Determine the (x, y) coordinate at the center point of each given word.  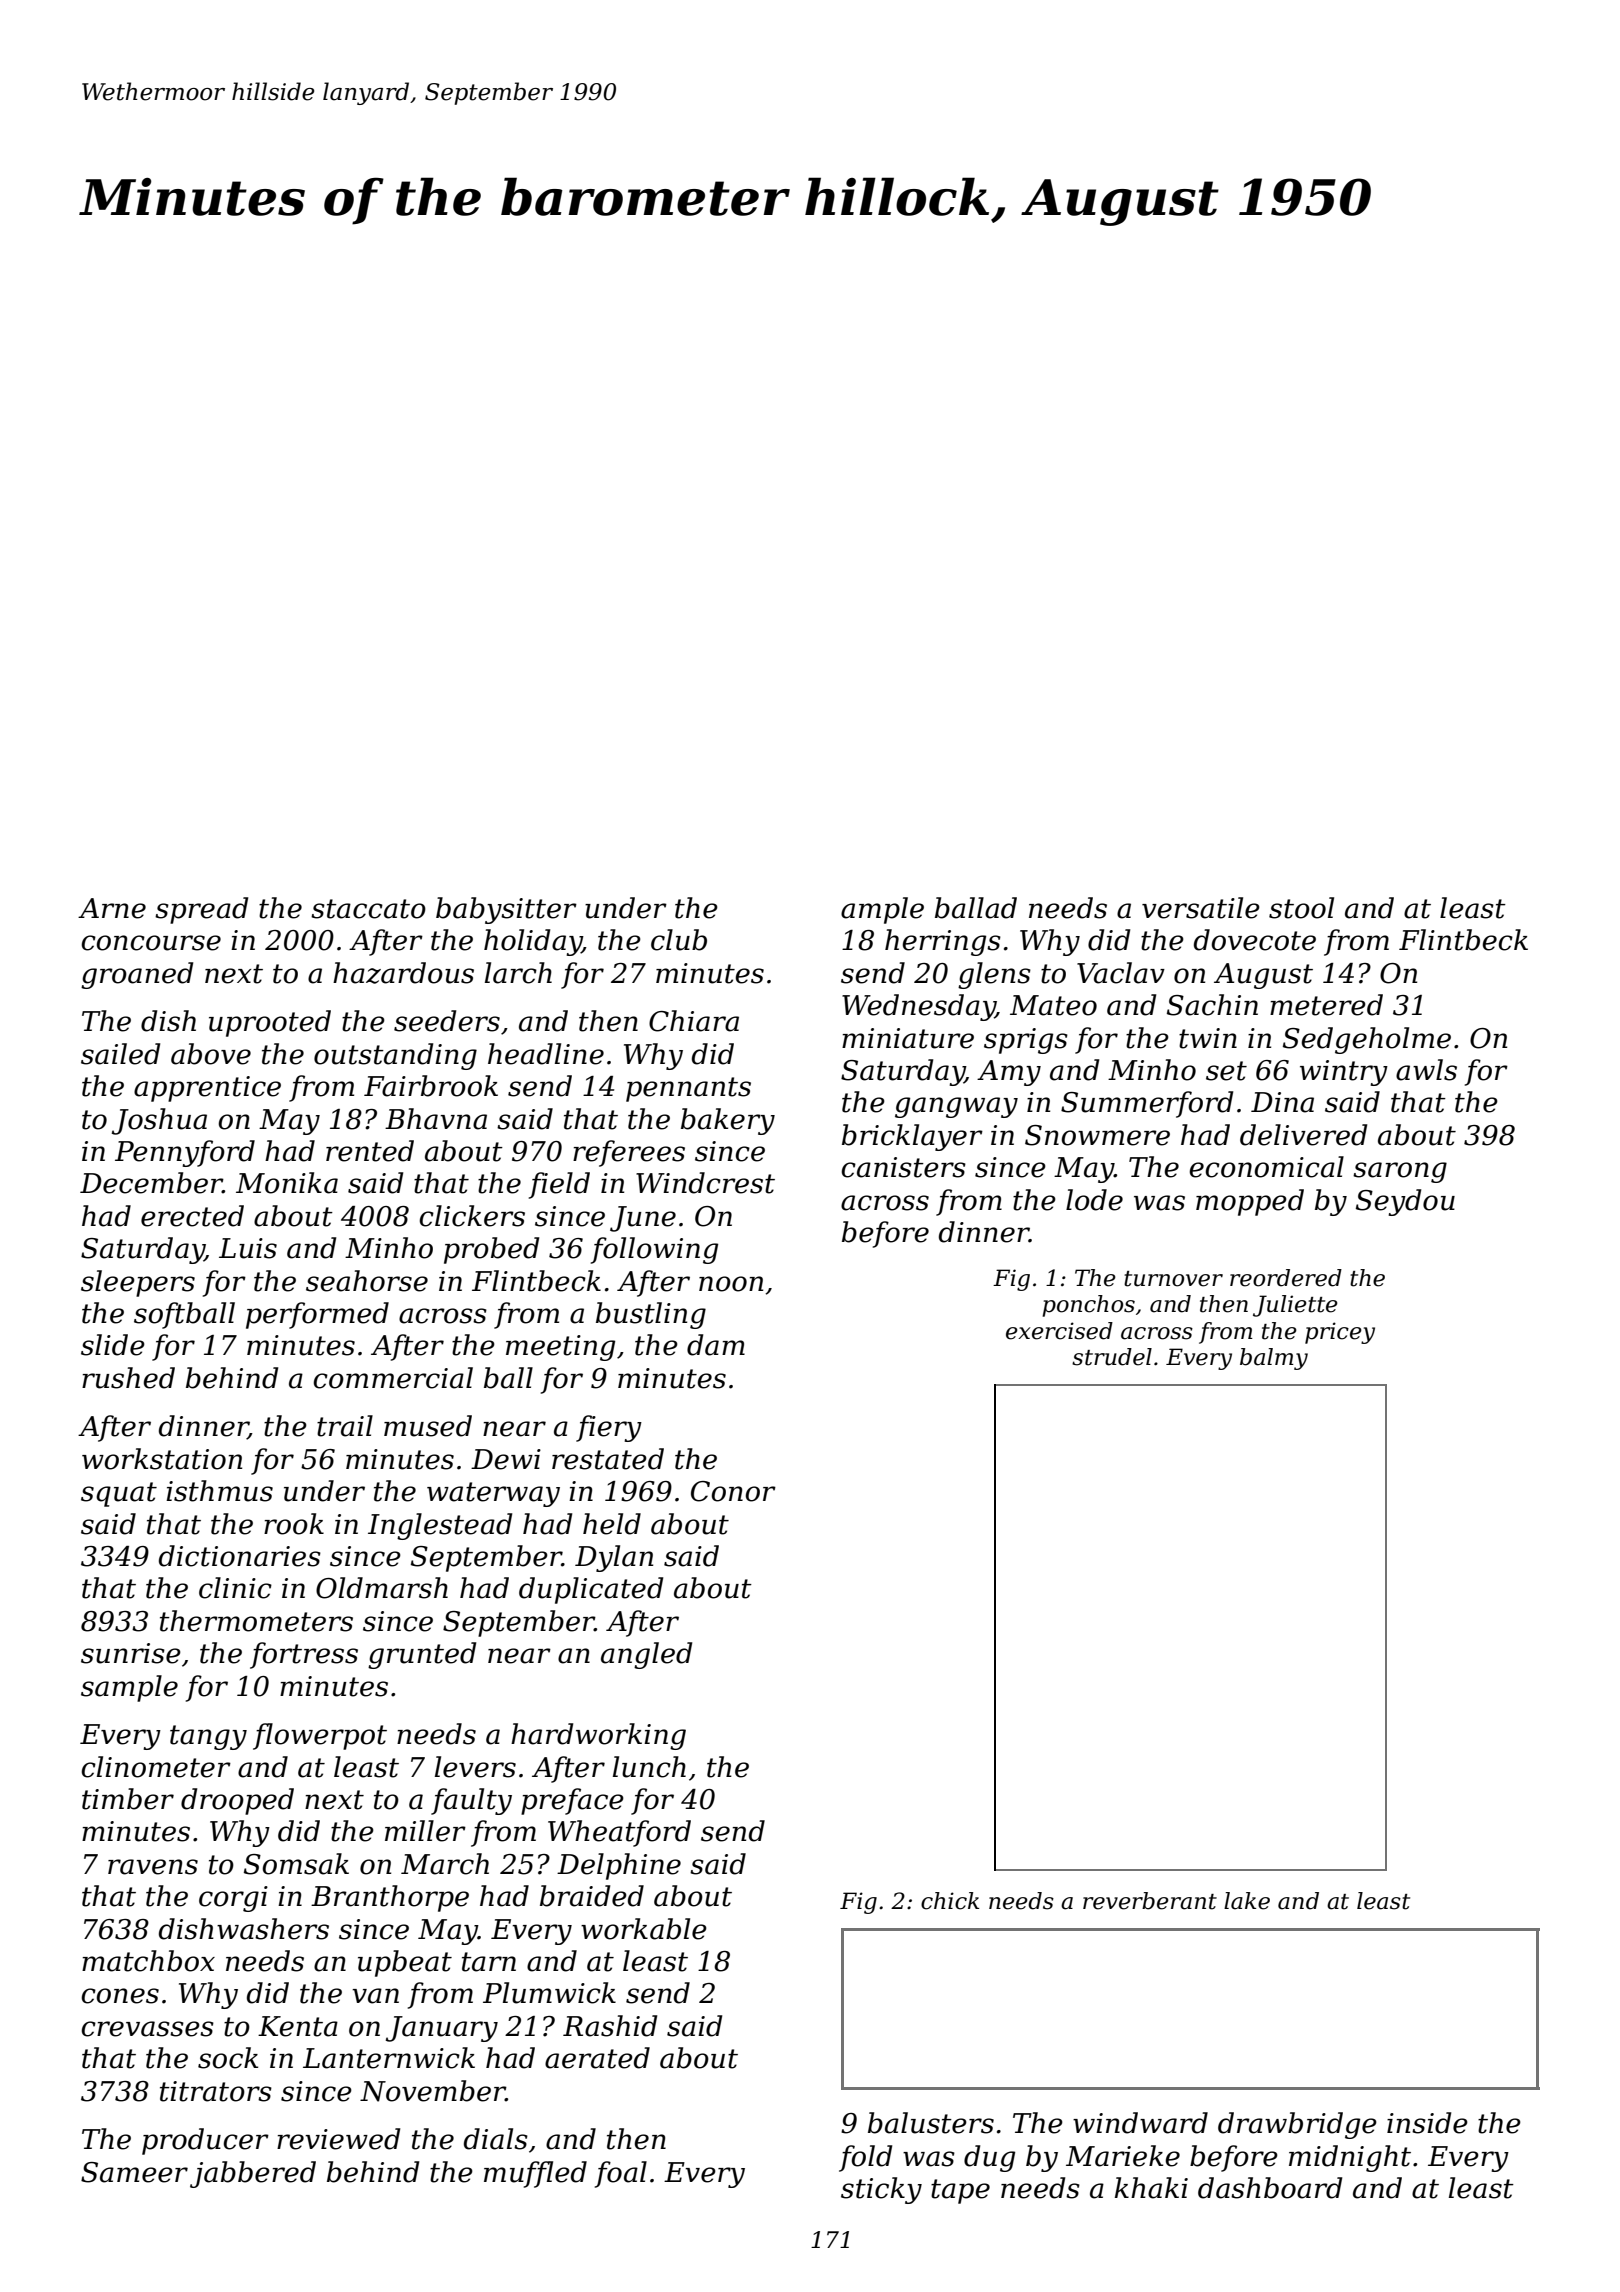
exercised (1059, 1331)
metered (1326, 1005)
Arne (112, 908)
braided (592, 1896)
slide (113, 1345)
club (679, 940)
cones (120, 1996)
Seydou (1405, 1202)
